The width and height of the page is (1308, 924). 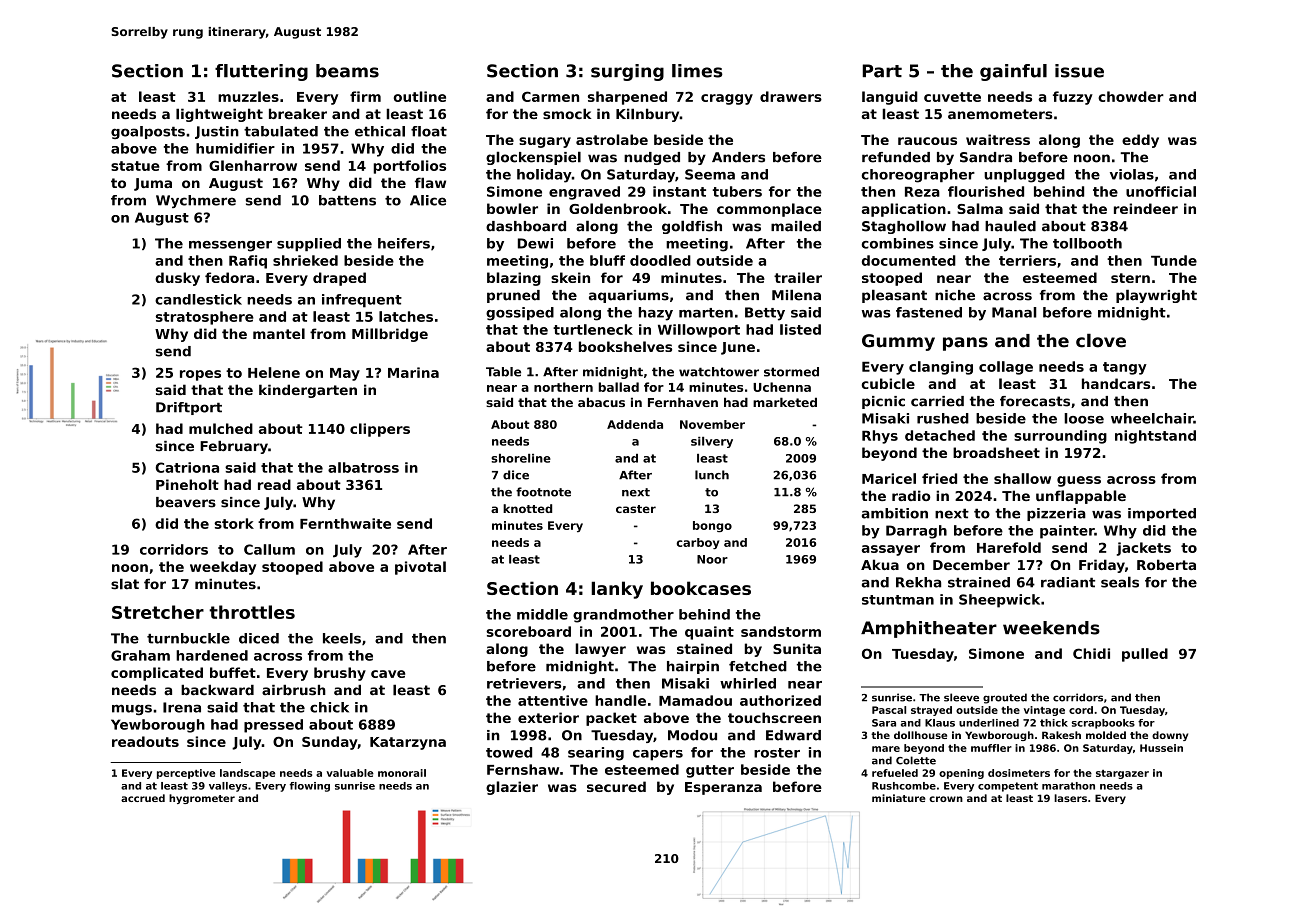 I want to click on lunch, so click(x=712, y=475).
